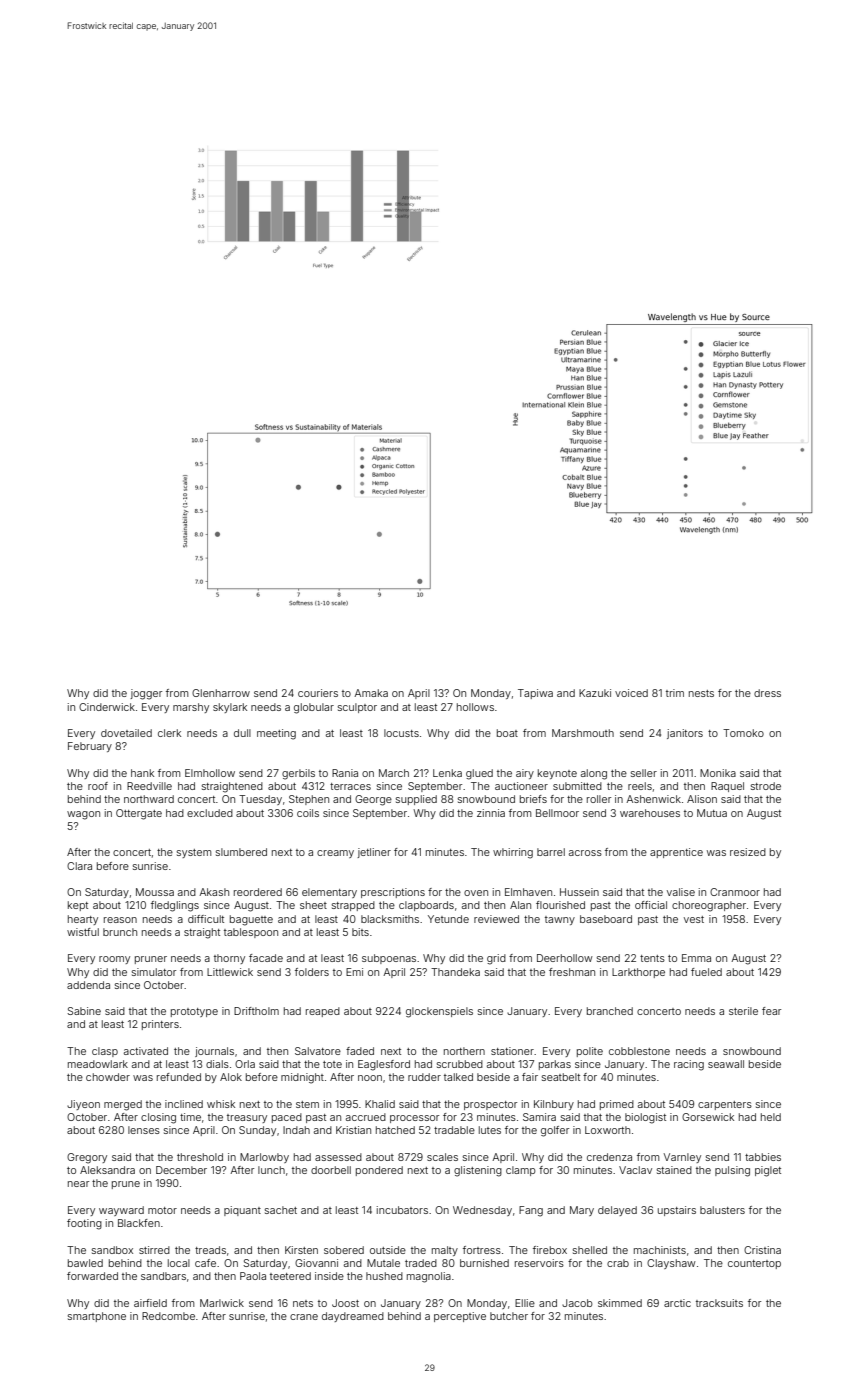 This screenshot has height=1400, width=849. I want to click on treads, so click(210, 1250).
